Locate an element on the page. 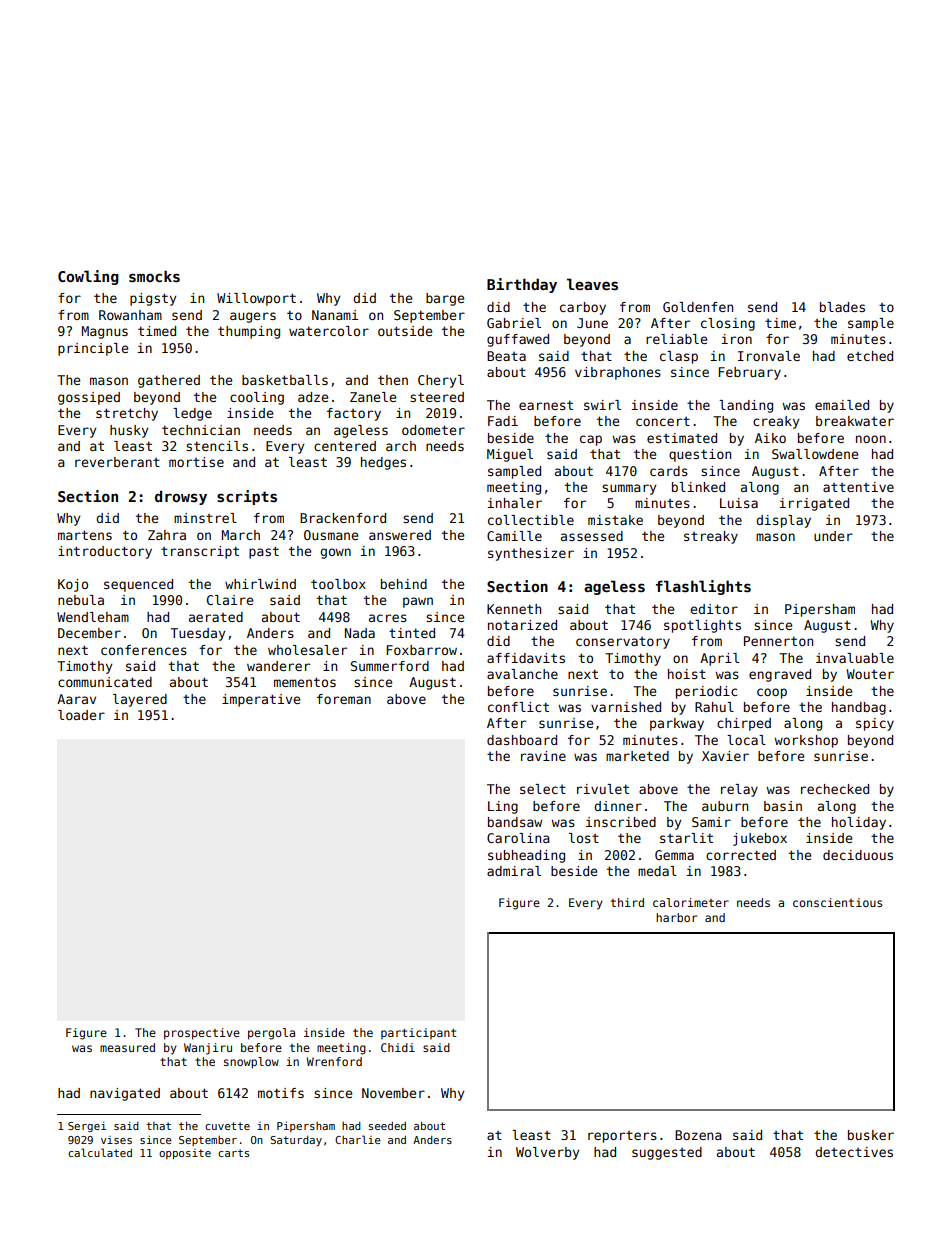 The height and width of the document is (1233, 952). Birthday is located at coordinates (522, 285).
